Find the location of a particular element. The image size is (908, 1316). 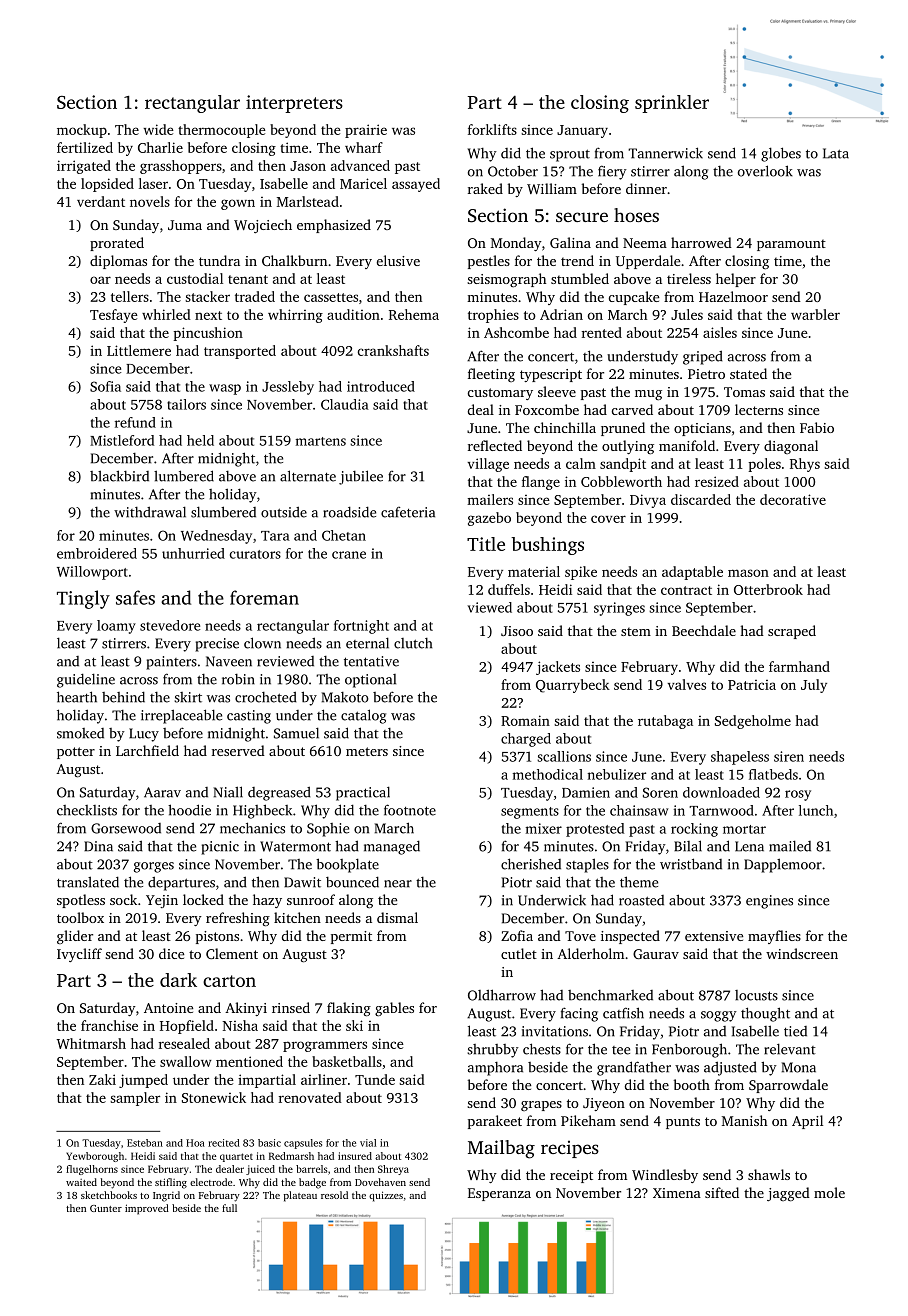

outside is located at coordinates (284, 512).
